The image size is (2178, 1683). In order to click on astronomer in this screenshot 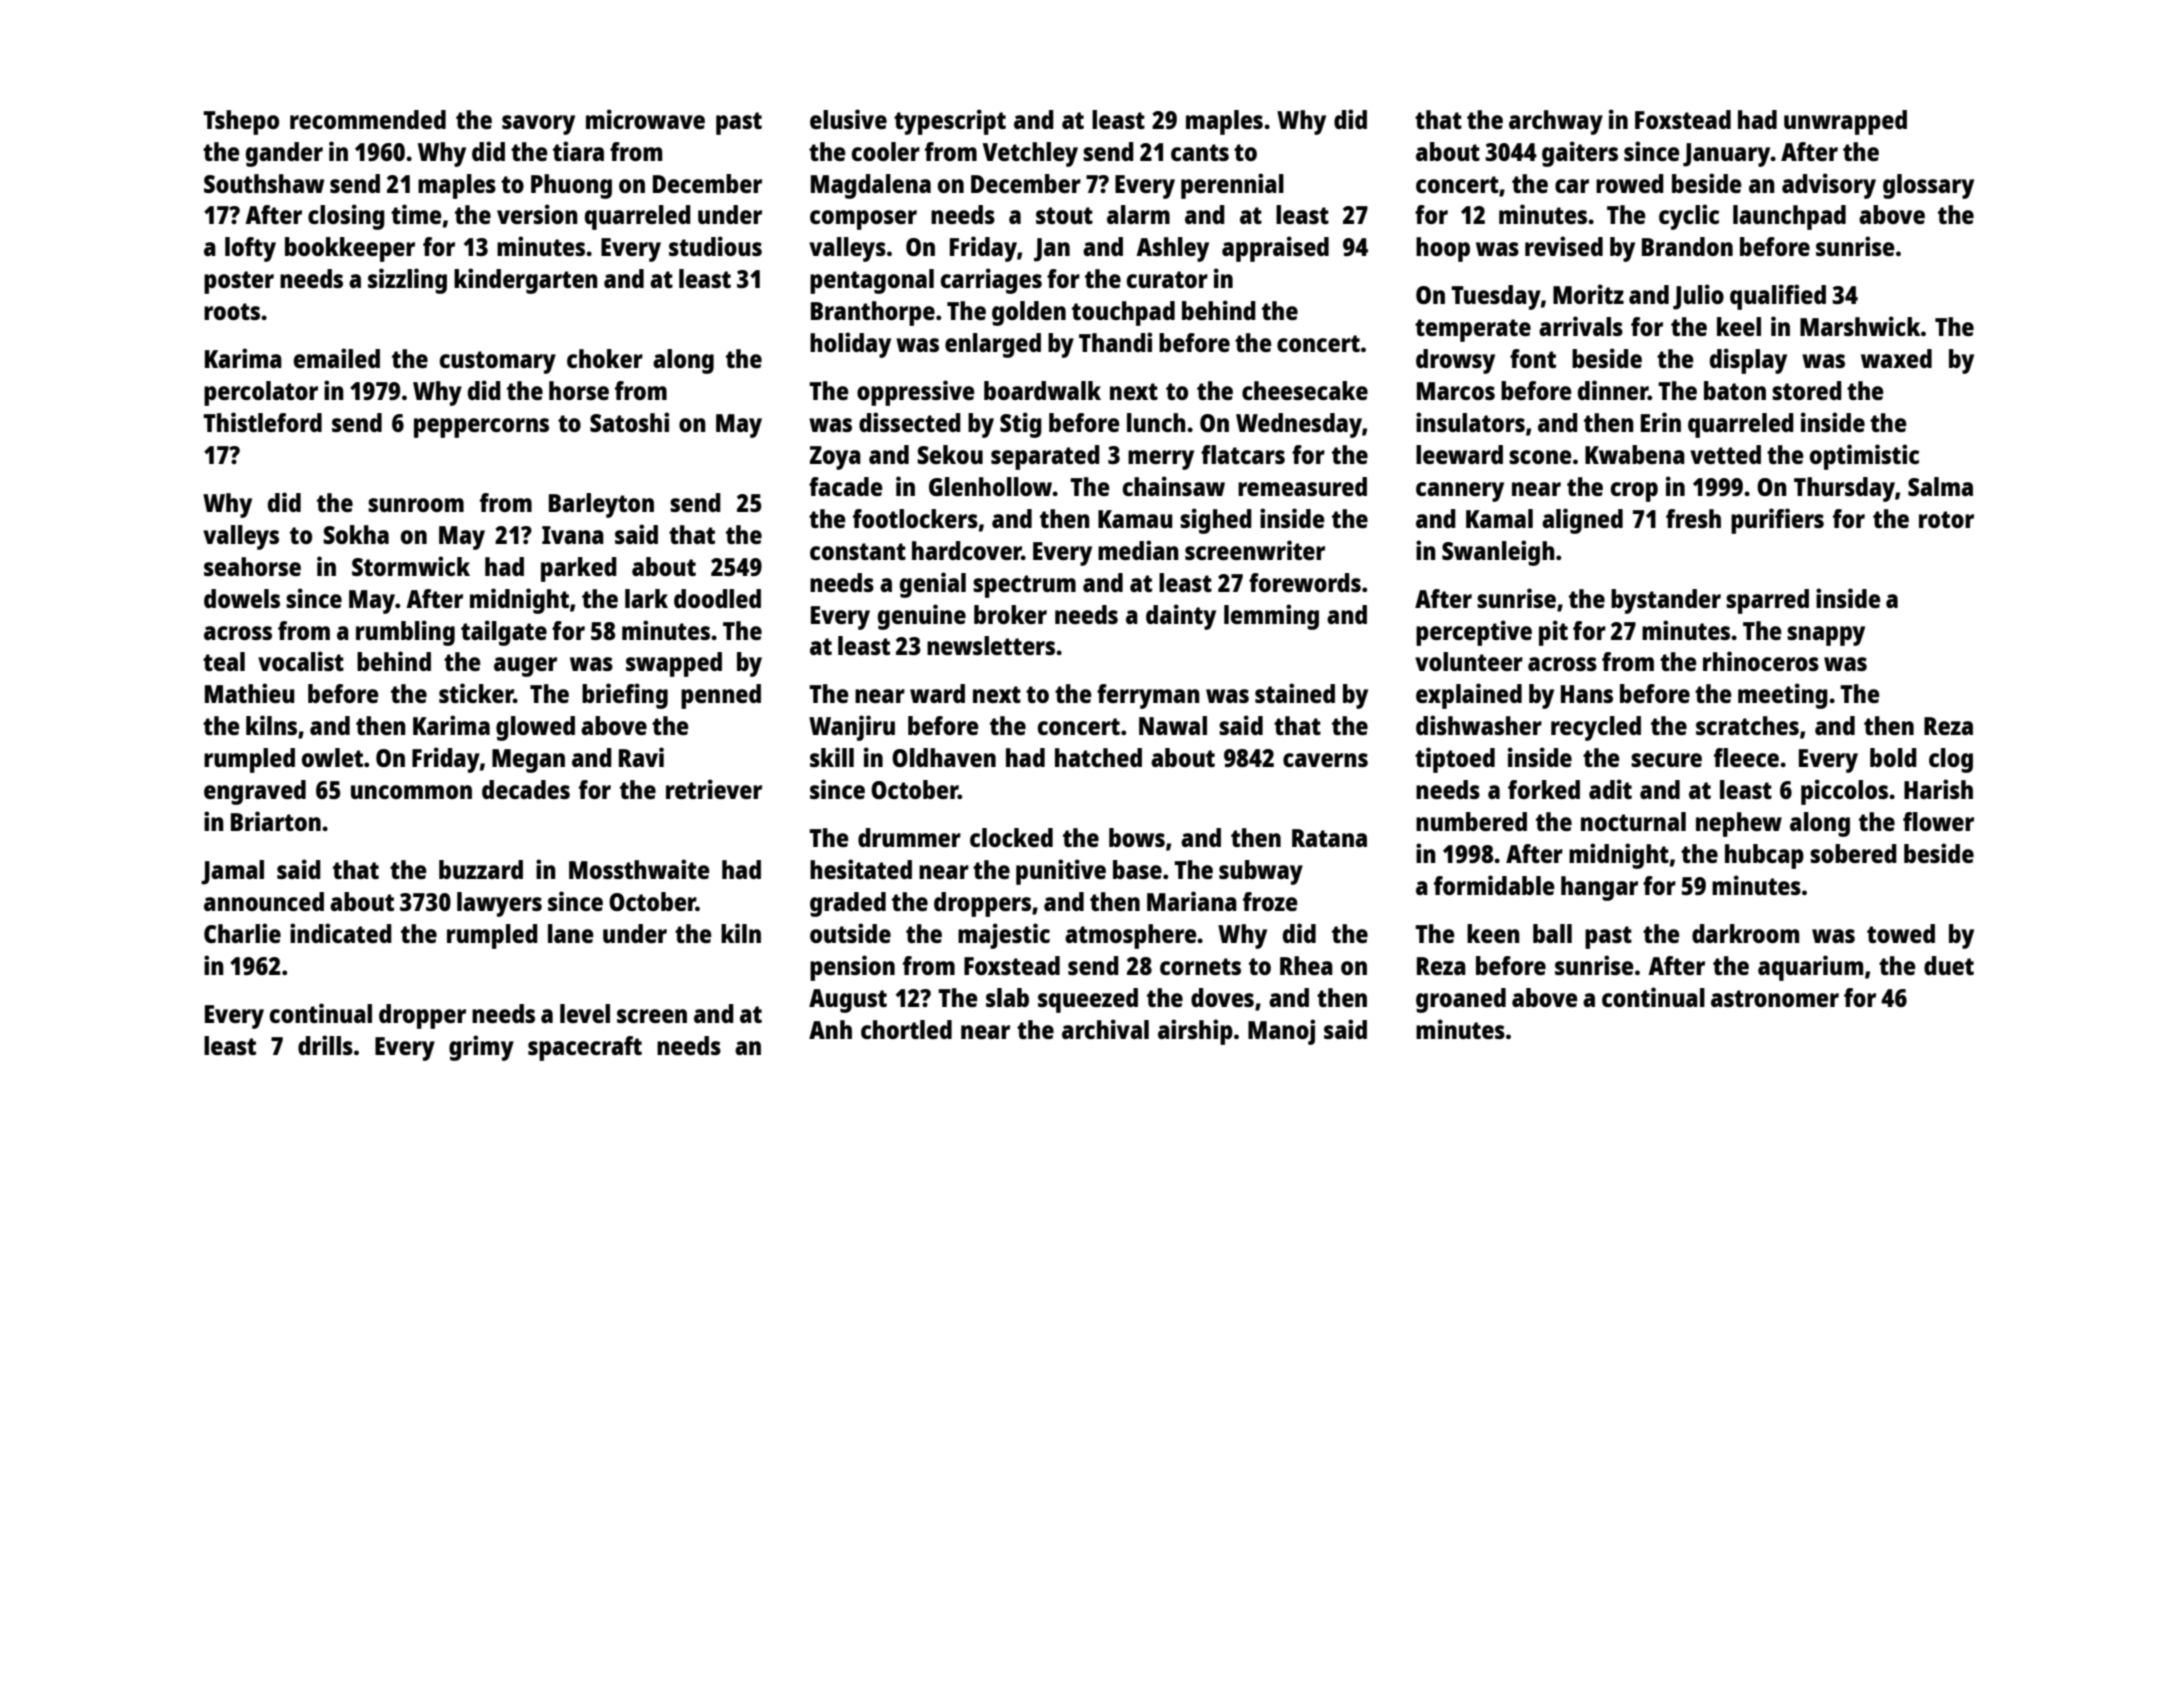, I will do `click(1775, 998)`.
